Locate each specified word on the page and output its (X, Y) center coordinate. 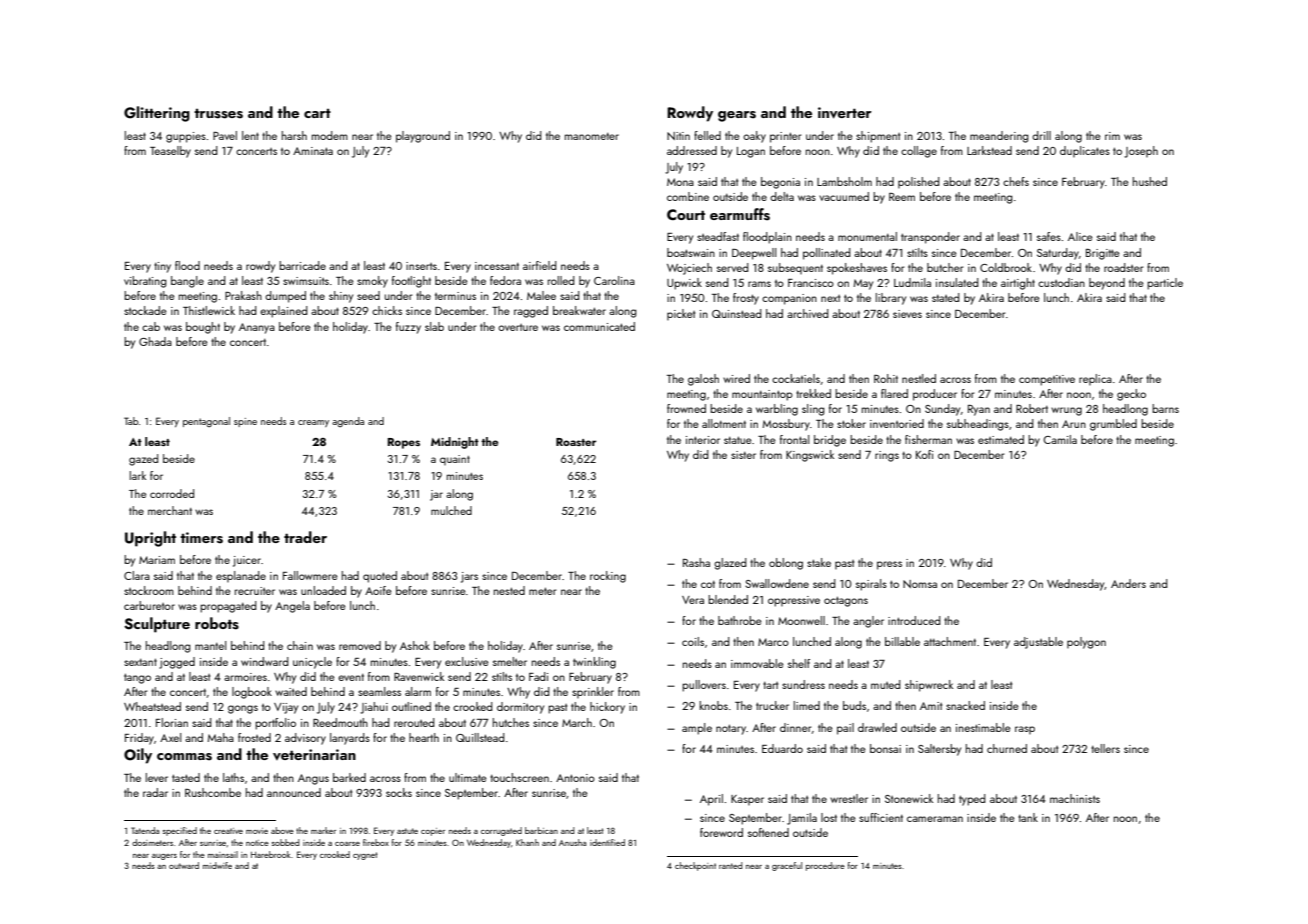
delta (782, 196)
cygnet (365, 856)
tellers (1105, 748)
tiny (162, 267)
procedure (825, 866)
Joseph (1141, 152)
